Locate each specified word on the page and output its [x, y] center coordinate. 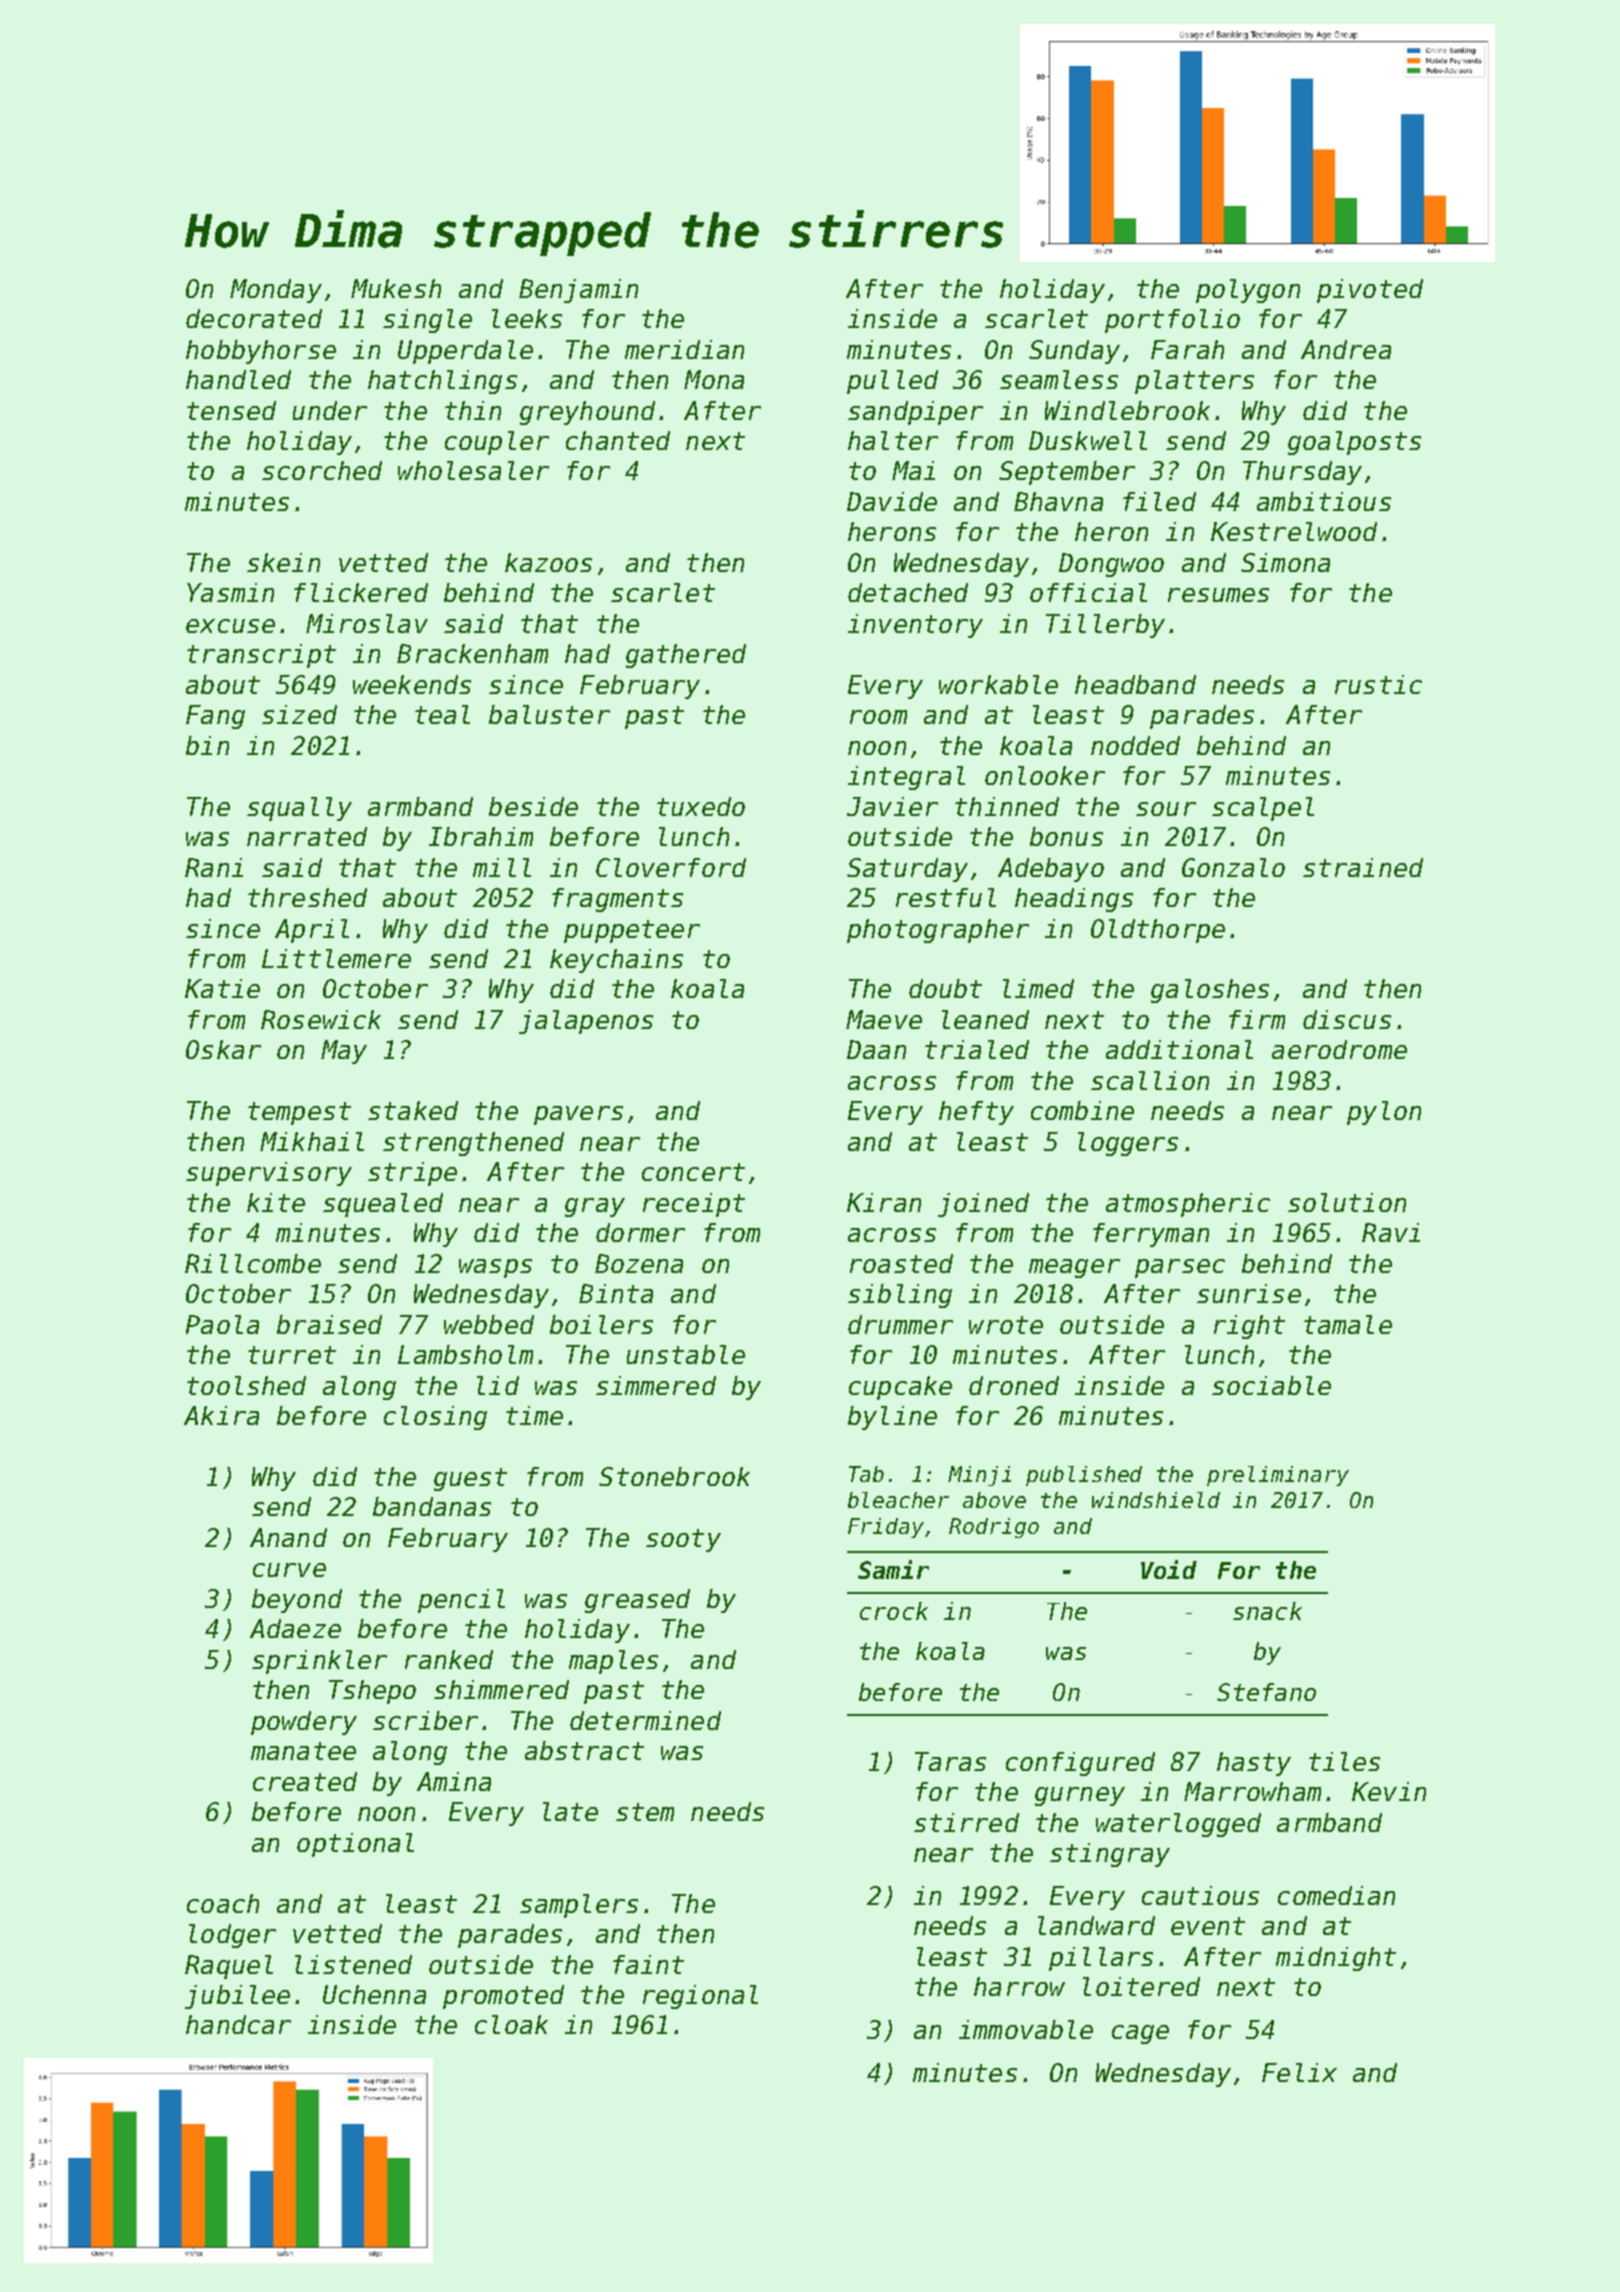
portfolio [1172, 321]
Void [1169, 1569]
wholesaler [473, 470]
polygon [1248, 291]
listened [353, 1964]
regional [700, 1997]
